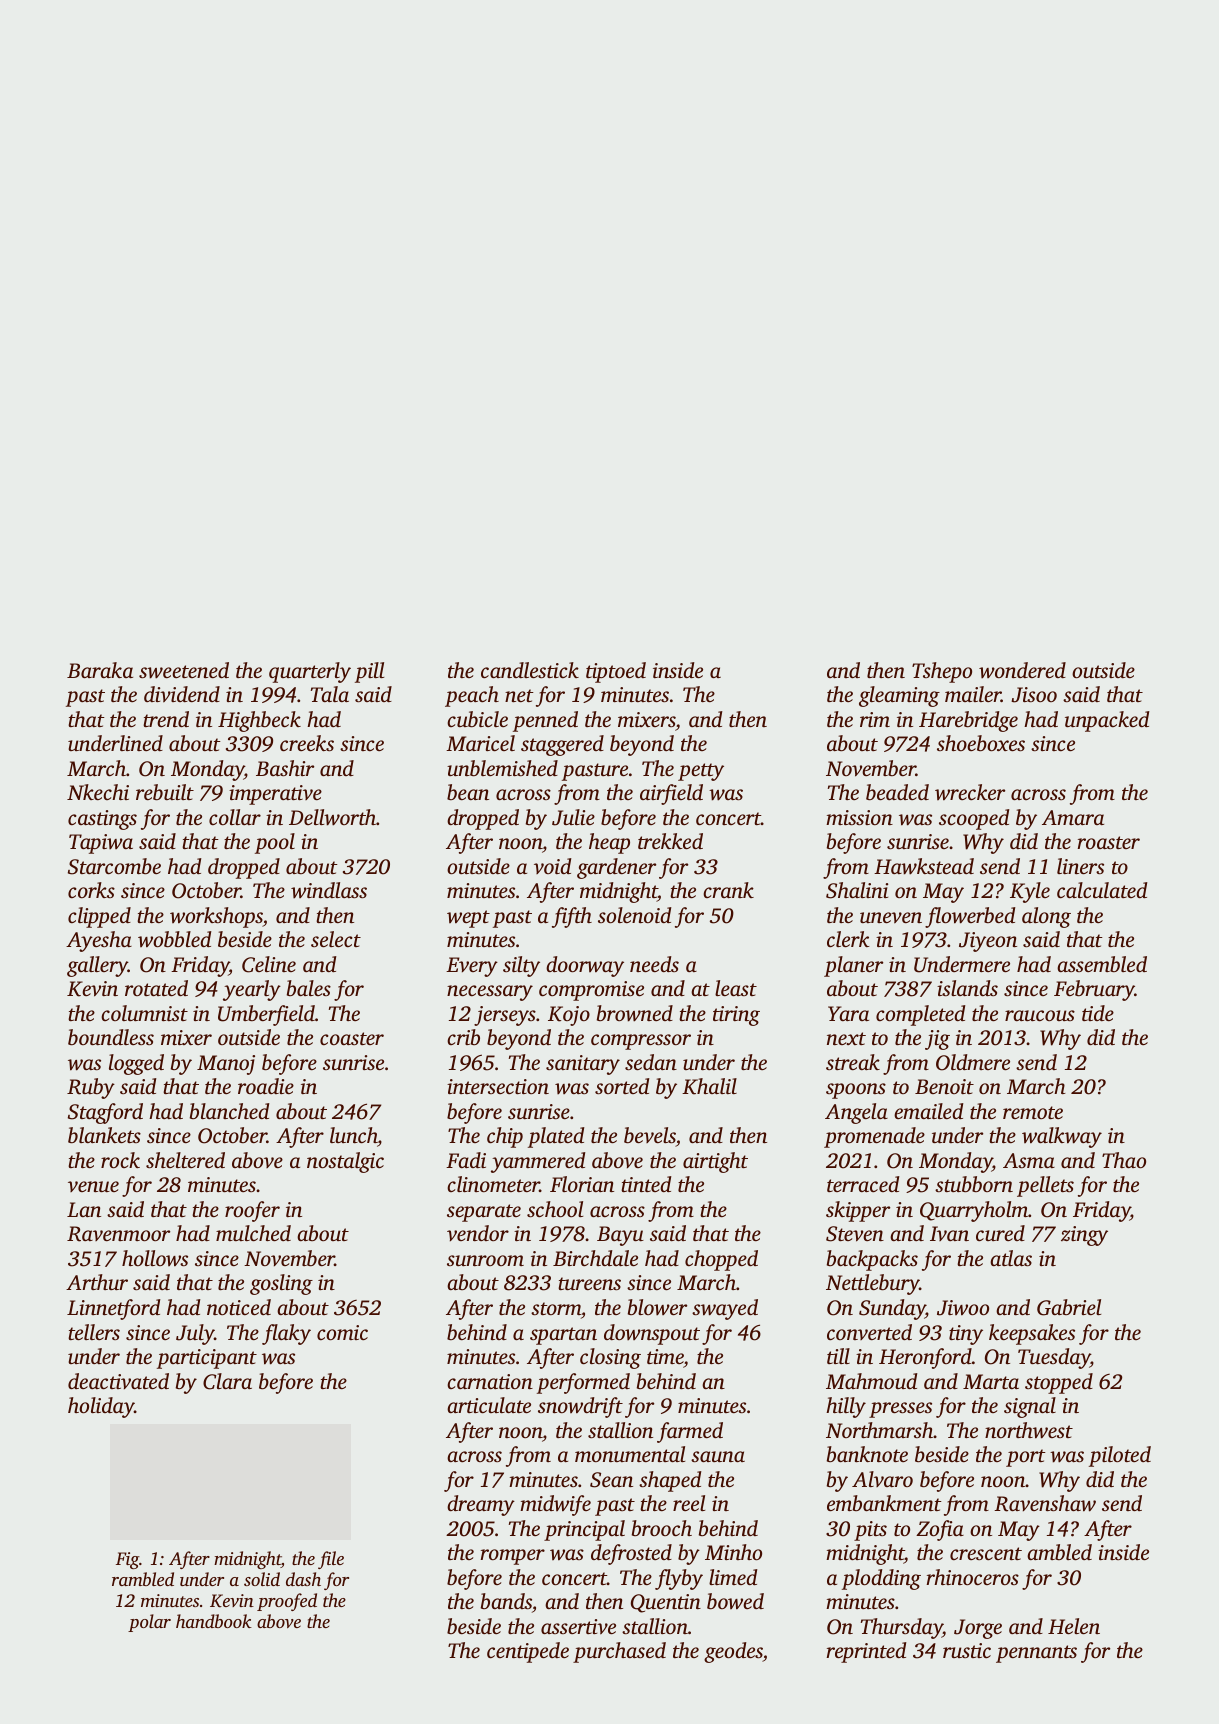  Describe the element at coordinates (1102, 890) in the document. I see `calculated` at that location.
